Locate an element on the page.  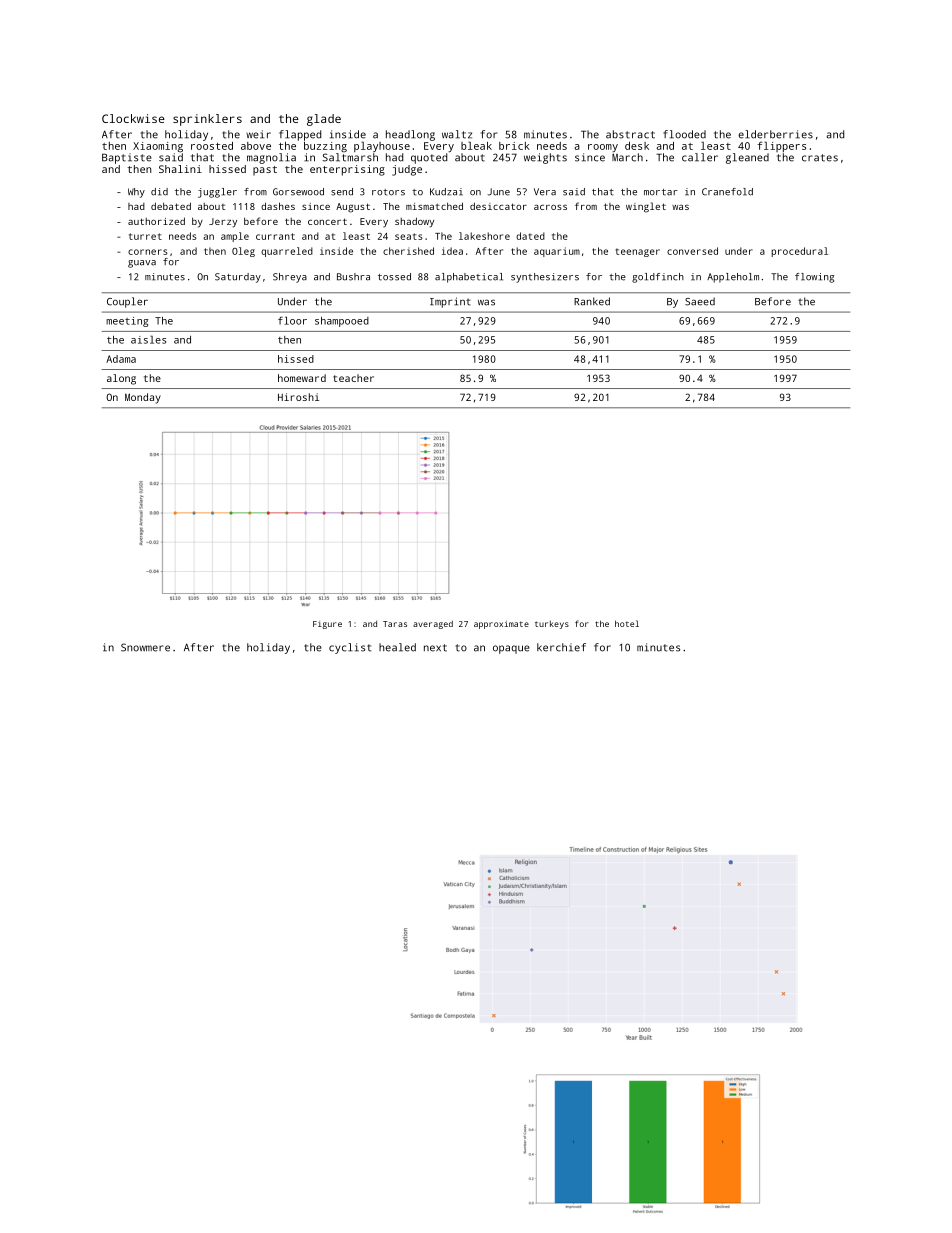
aquarium is located at coordinates (557, 252).
